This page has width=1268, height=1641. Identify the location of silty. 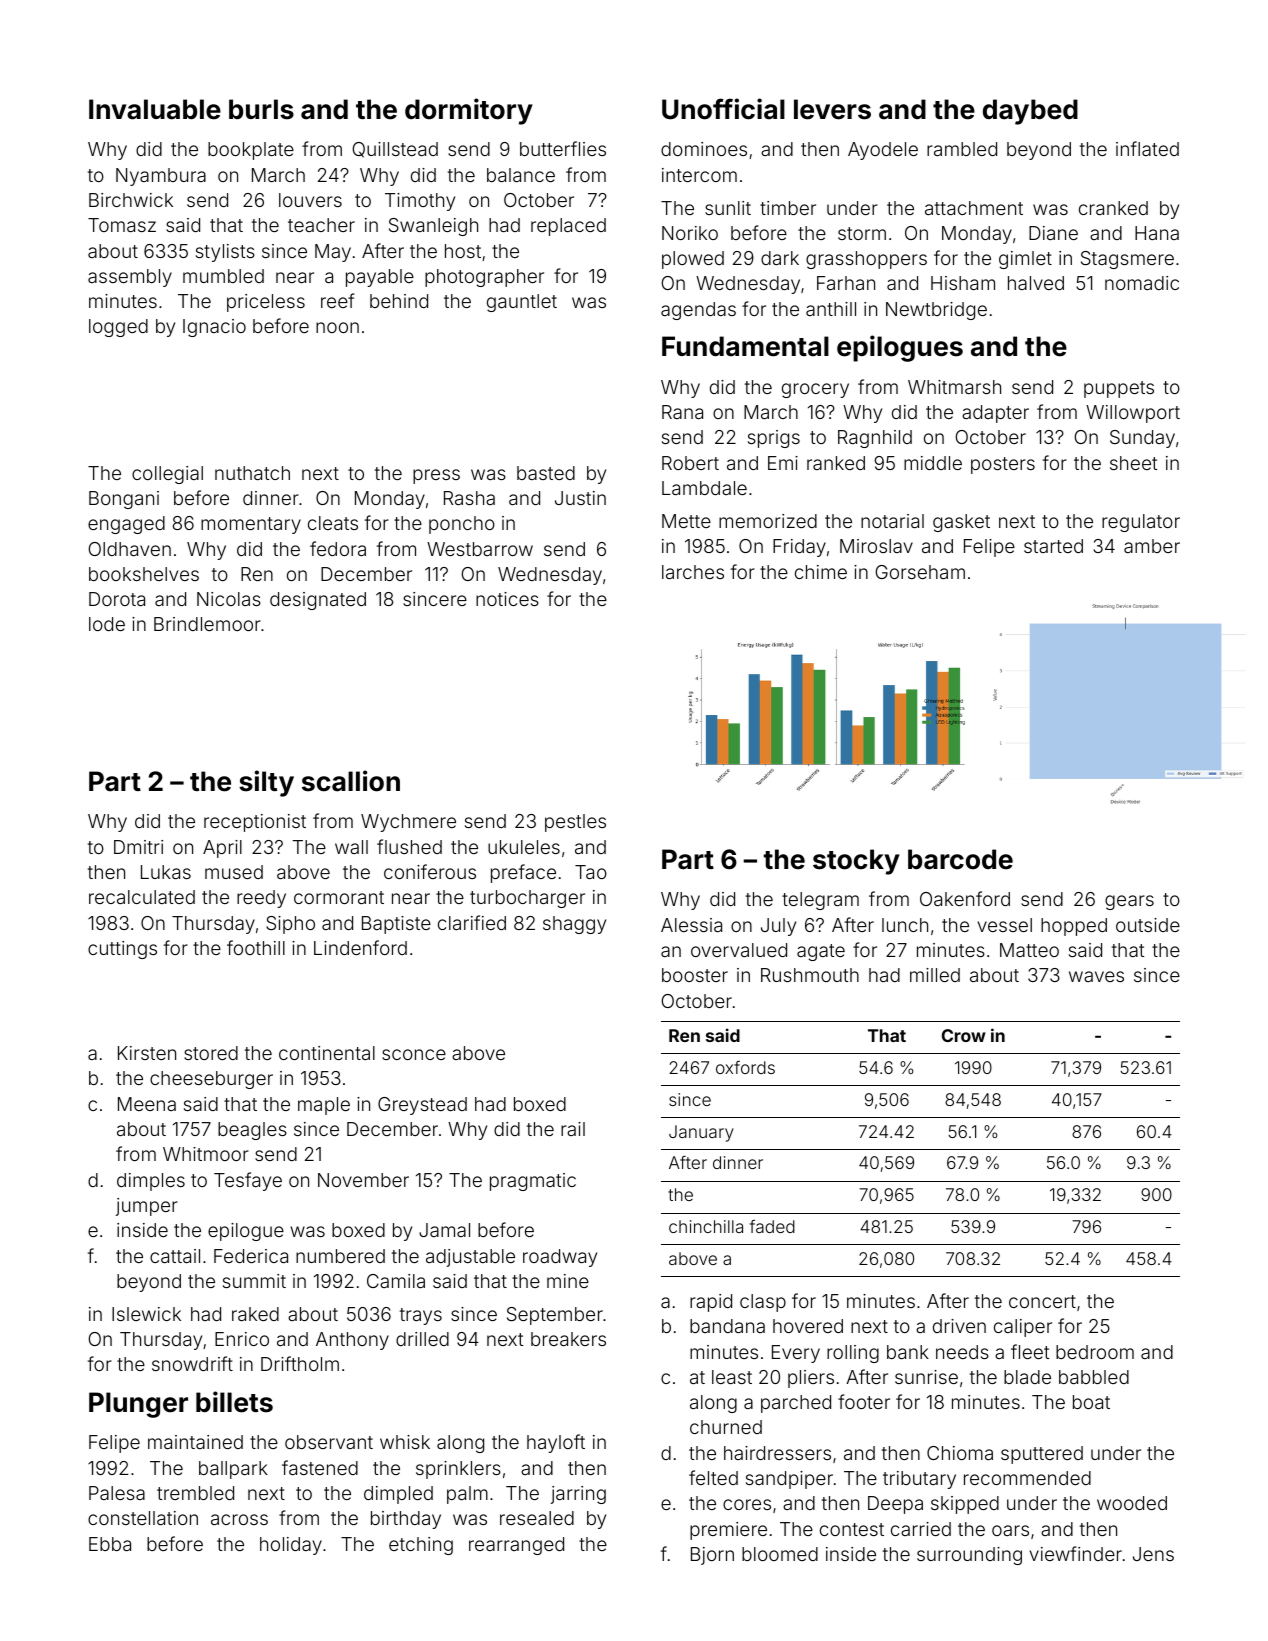
(266, 783).
